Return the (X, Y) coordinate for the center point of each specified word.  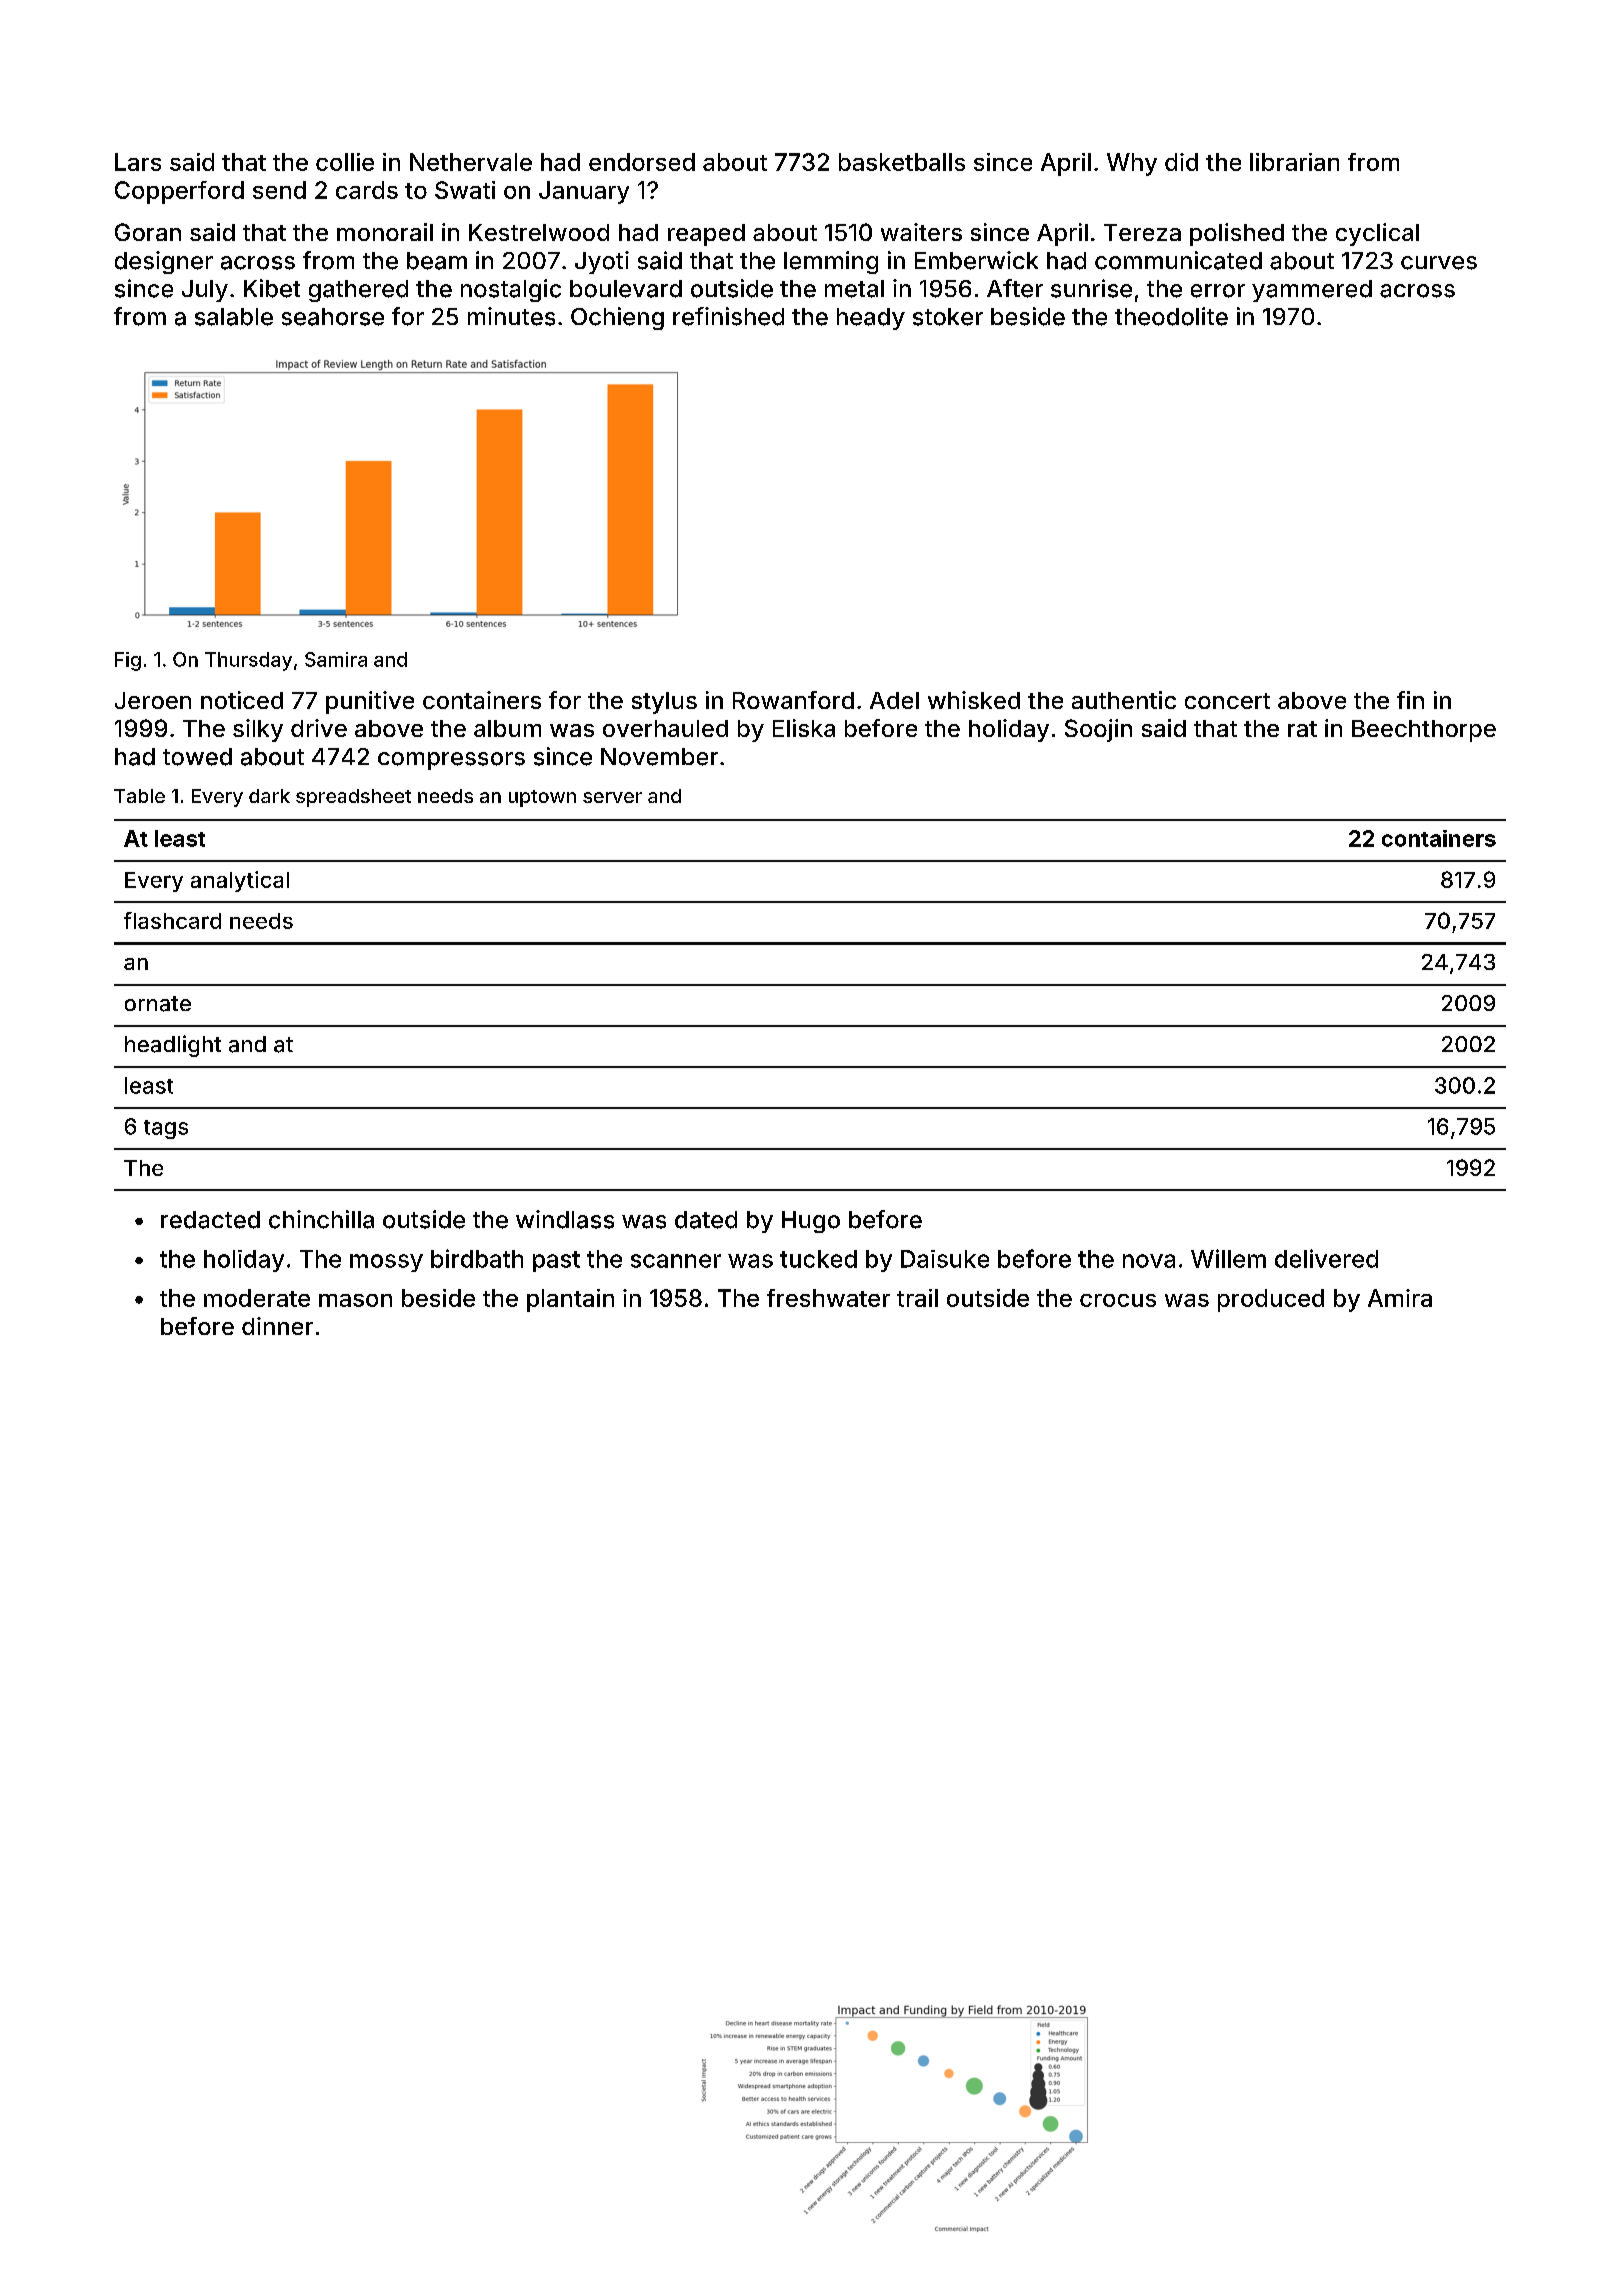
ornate (158, 1004)
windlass (565, 1219)
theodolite (1171, 316)
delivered (1326, 1258)
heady (871, 319)
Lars (138, 162)
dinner (277, 1326)
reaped (706, 235)
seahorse (333, 317)
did (1181, 162)
